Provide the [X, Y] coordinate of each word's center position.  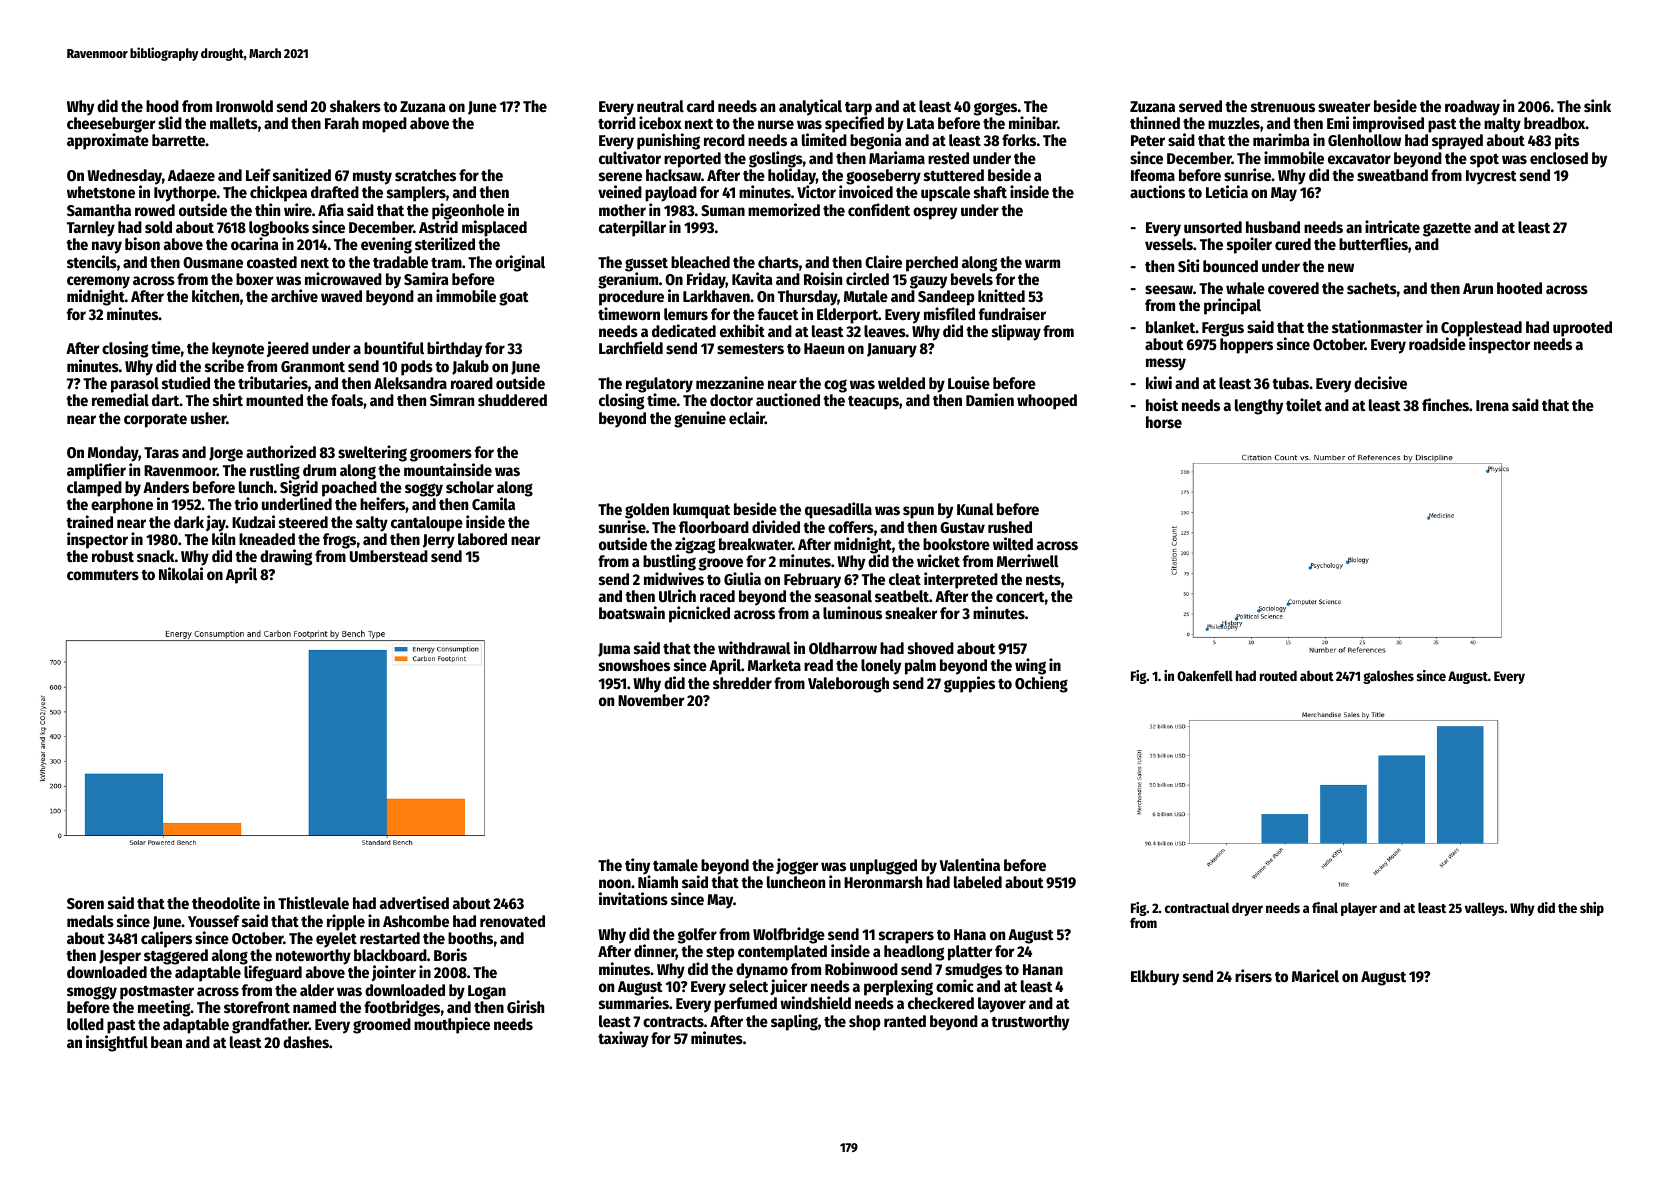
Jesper [120, 957]
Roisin [823, 279]
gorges [995, 109]
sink [1597, 106]
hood [162, 106]
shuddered [512, 400]
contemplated [782, 953]
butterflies [1373, 244]
